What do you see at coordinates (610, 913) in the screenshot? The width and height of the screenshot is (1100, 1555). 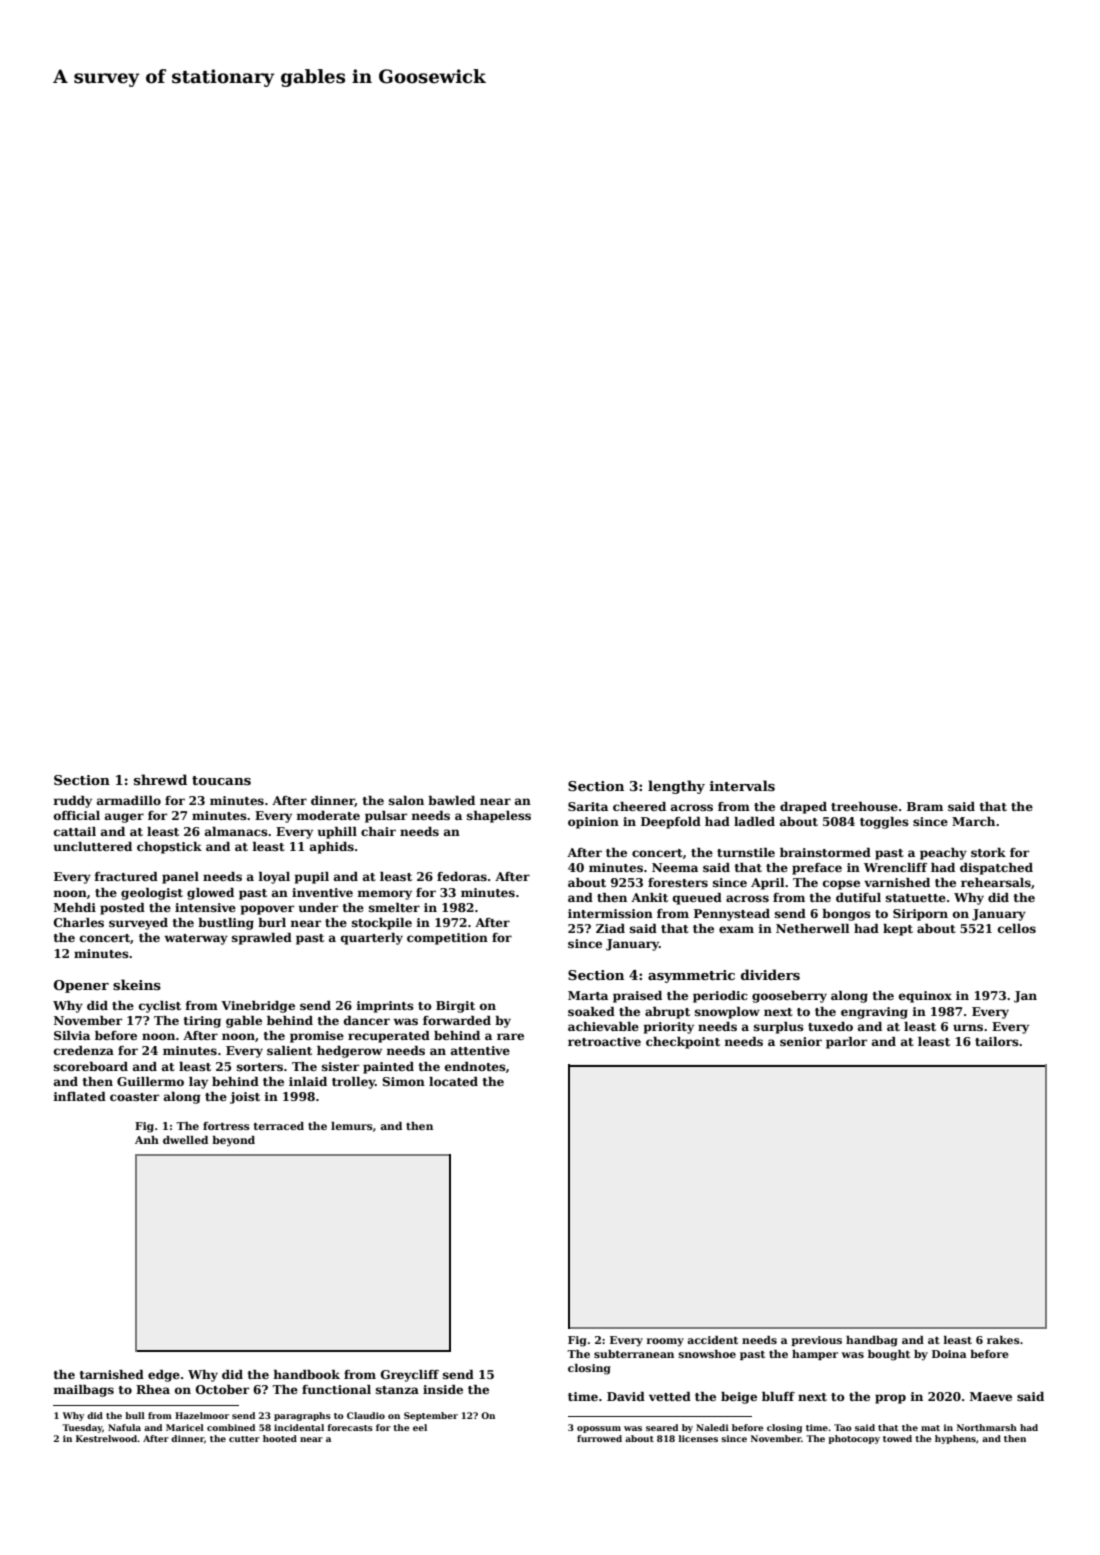 I see `intermission` at bounding box center [610, 913].
